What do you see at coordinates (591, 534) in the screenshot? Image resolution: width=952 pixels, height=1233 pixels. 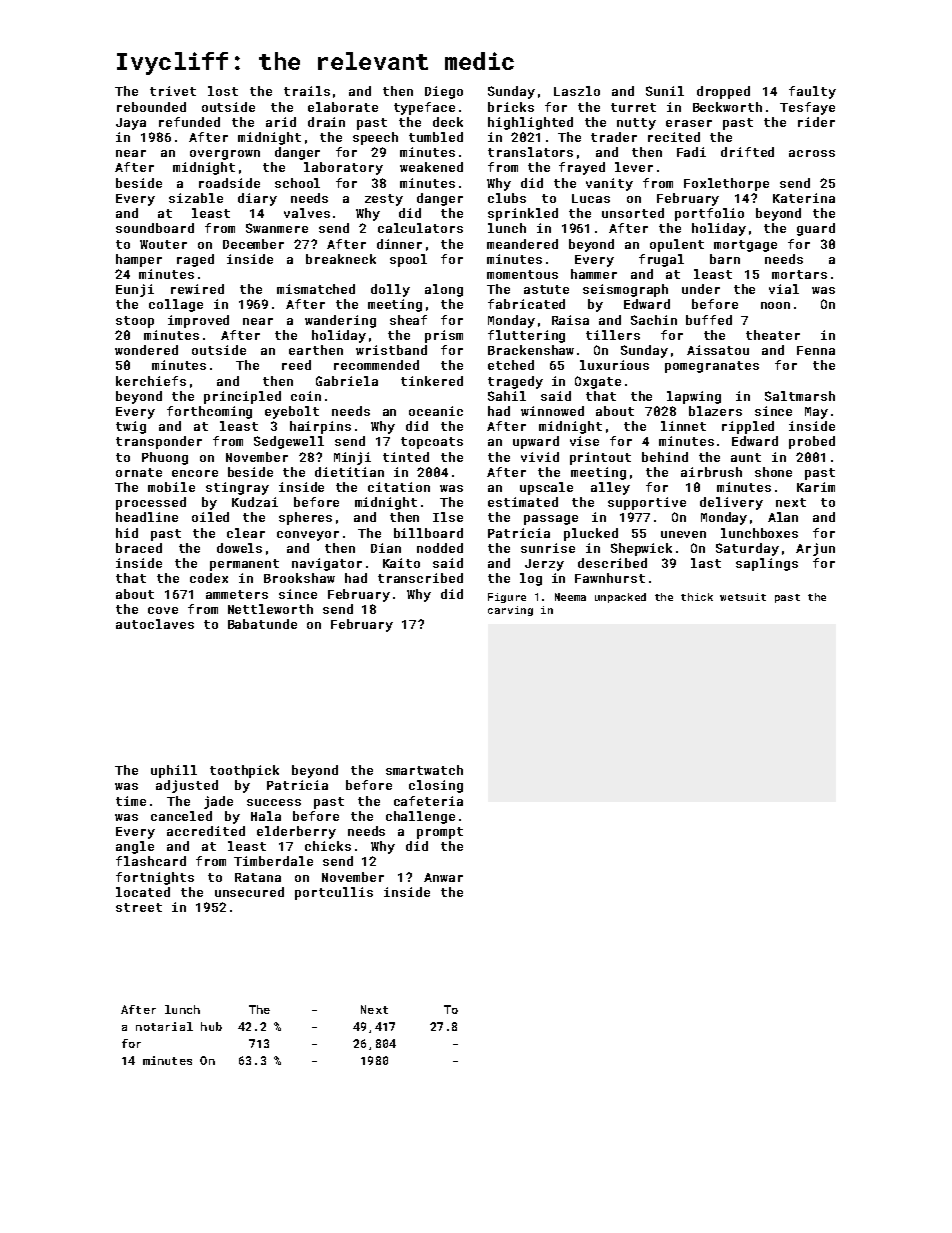 I see `plucked` at bounding box center [591, 534].
